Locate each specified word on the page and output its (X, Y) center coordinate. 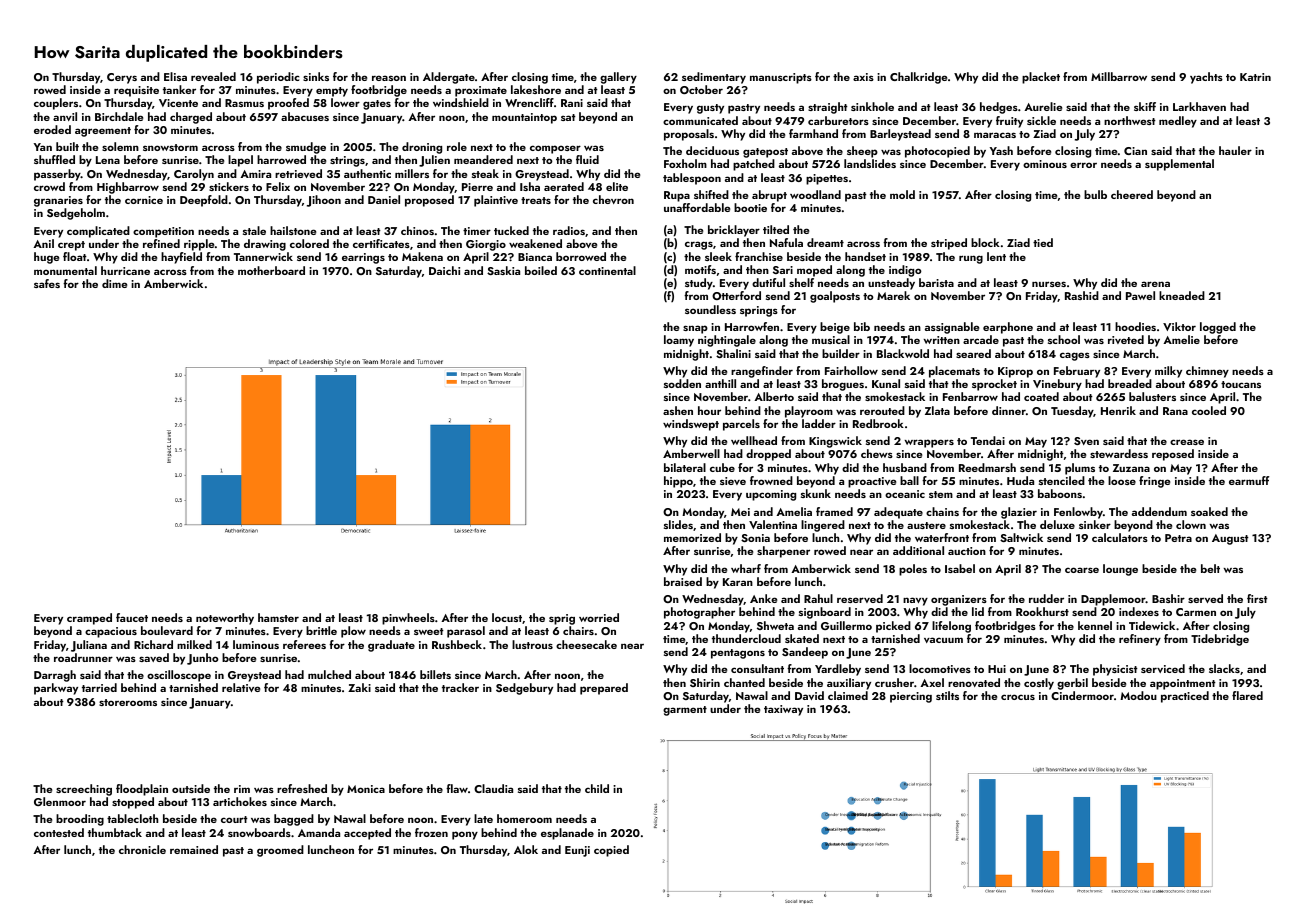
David (809, 695)
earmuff (1249, 480)
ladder (819, 423)
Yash (1001, 150)
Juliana (89, 646)
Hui (997, 669)
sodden (682, 383)
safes (47, 283)
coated (1041, 396)
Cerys (122, 78)
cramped (89, 619)
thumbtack (115, 832)
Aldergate (449, 78)
